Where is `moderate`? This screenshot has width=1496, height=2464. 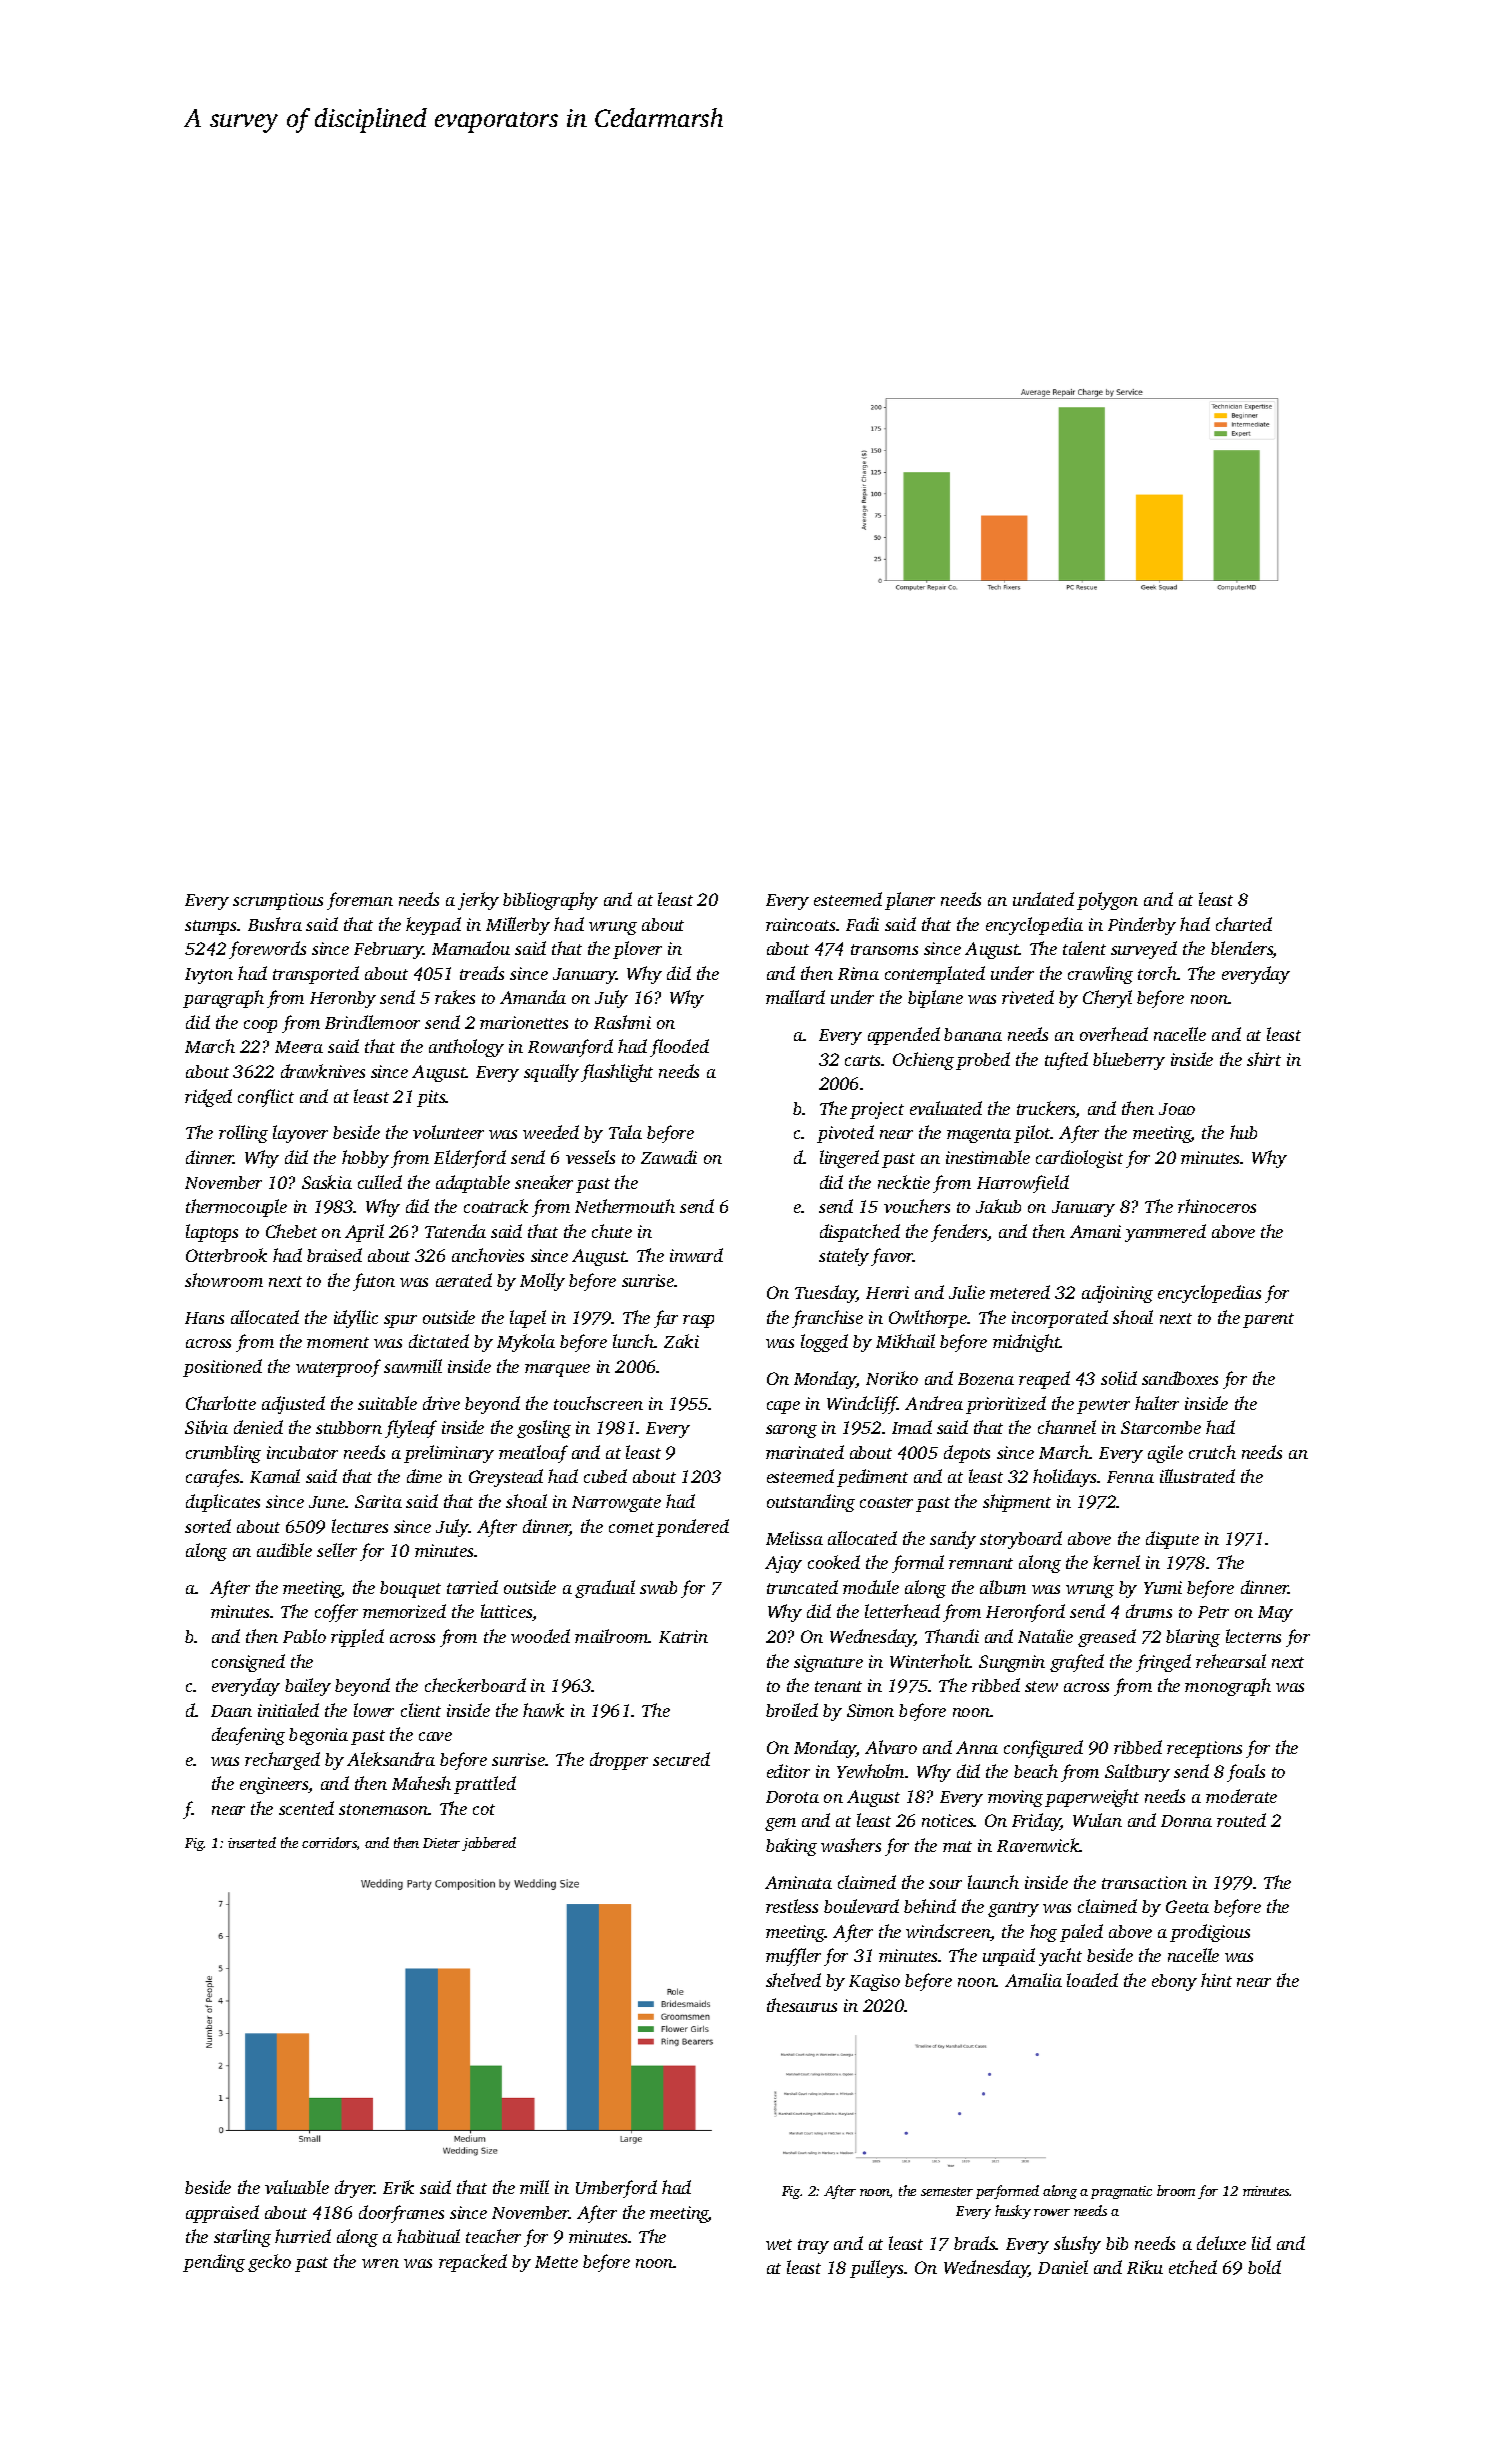
moderate is located at coordinates (1241, 1796).
